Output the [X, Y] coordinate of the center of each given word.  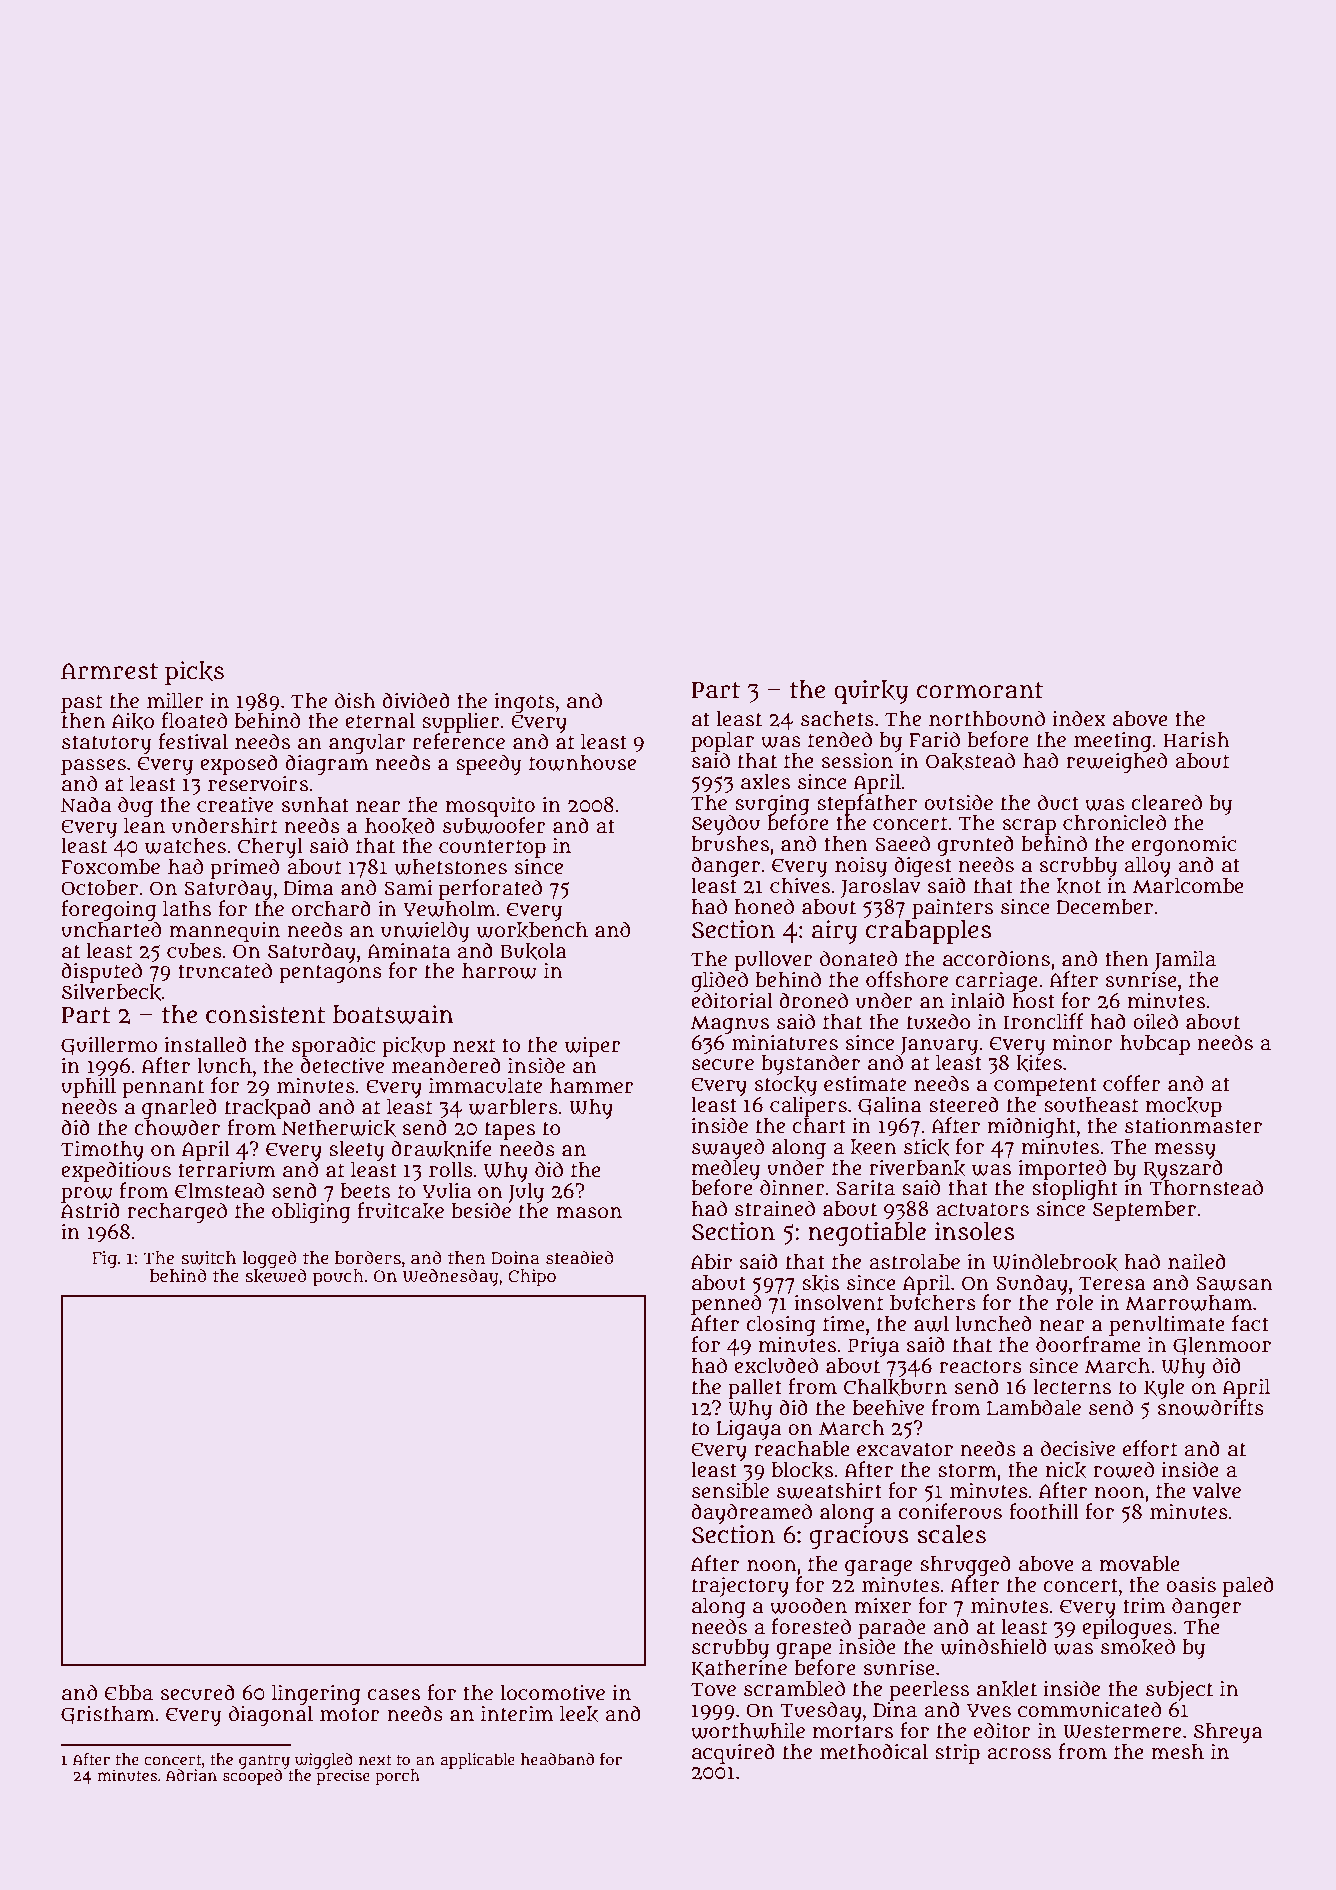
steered [964, 1104]
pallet [755, 1389]
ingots [524, 703]
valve [1216, 1491]
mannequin [224, 932]
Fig [104, 1260]
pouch [338, 1278]
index [1079, 718]
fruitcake [400, 1211]
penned [726, 1304]
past [82, 703]
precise [343, 1777]
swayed [728, 1148]
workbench [532, 930]
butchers [933, 1303]
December [1105, 907]
